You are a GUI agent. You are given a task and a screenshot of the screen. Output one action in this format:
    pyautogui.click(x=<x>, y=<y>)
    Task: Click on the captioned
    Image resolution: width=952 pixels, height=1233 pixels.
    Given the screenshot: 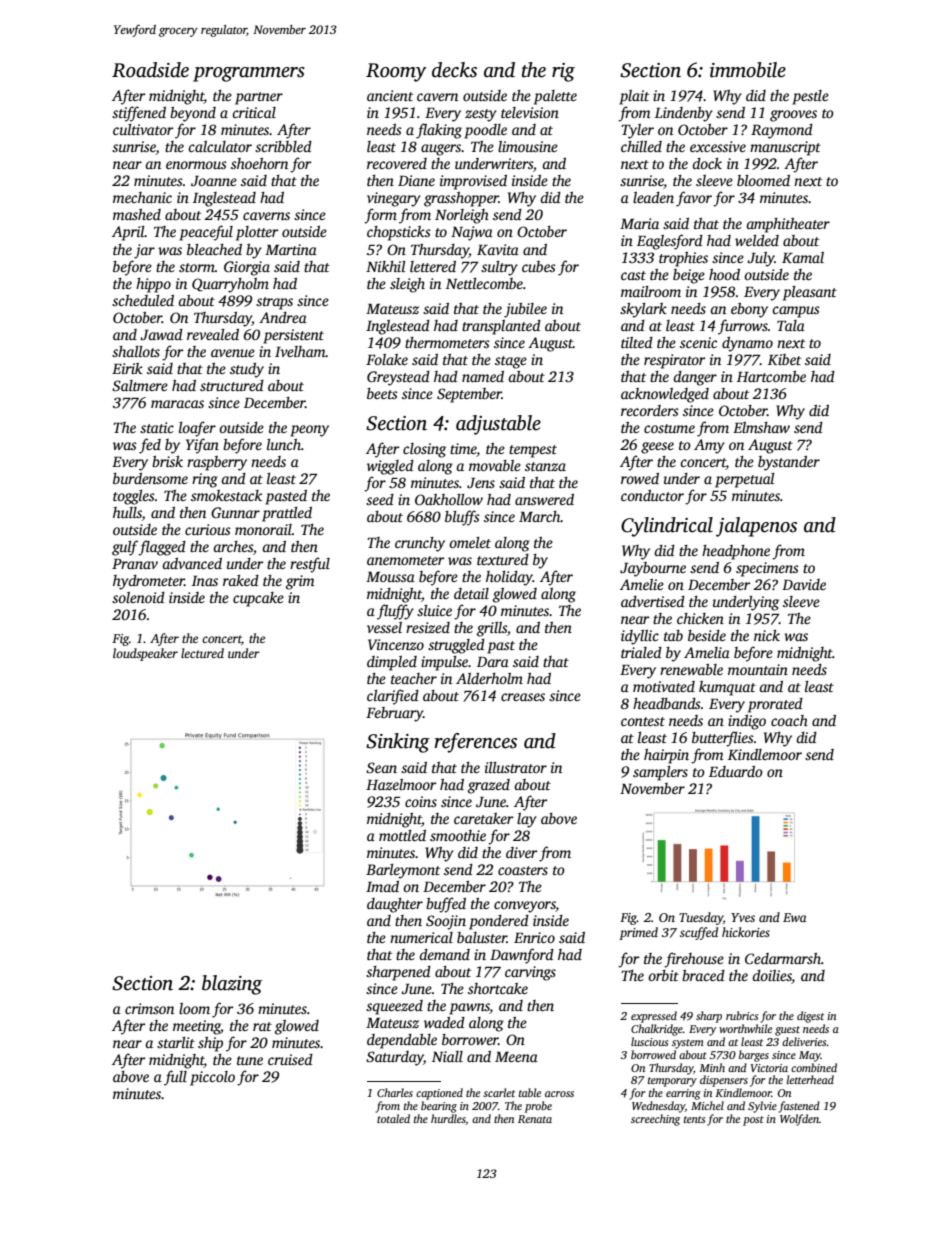 What is the action you would take?
    pyautogui.click(x=439, y=1094)
